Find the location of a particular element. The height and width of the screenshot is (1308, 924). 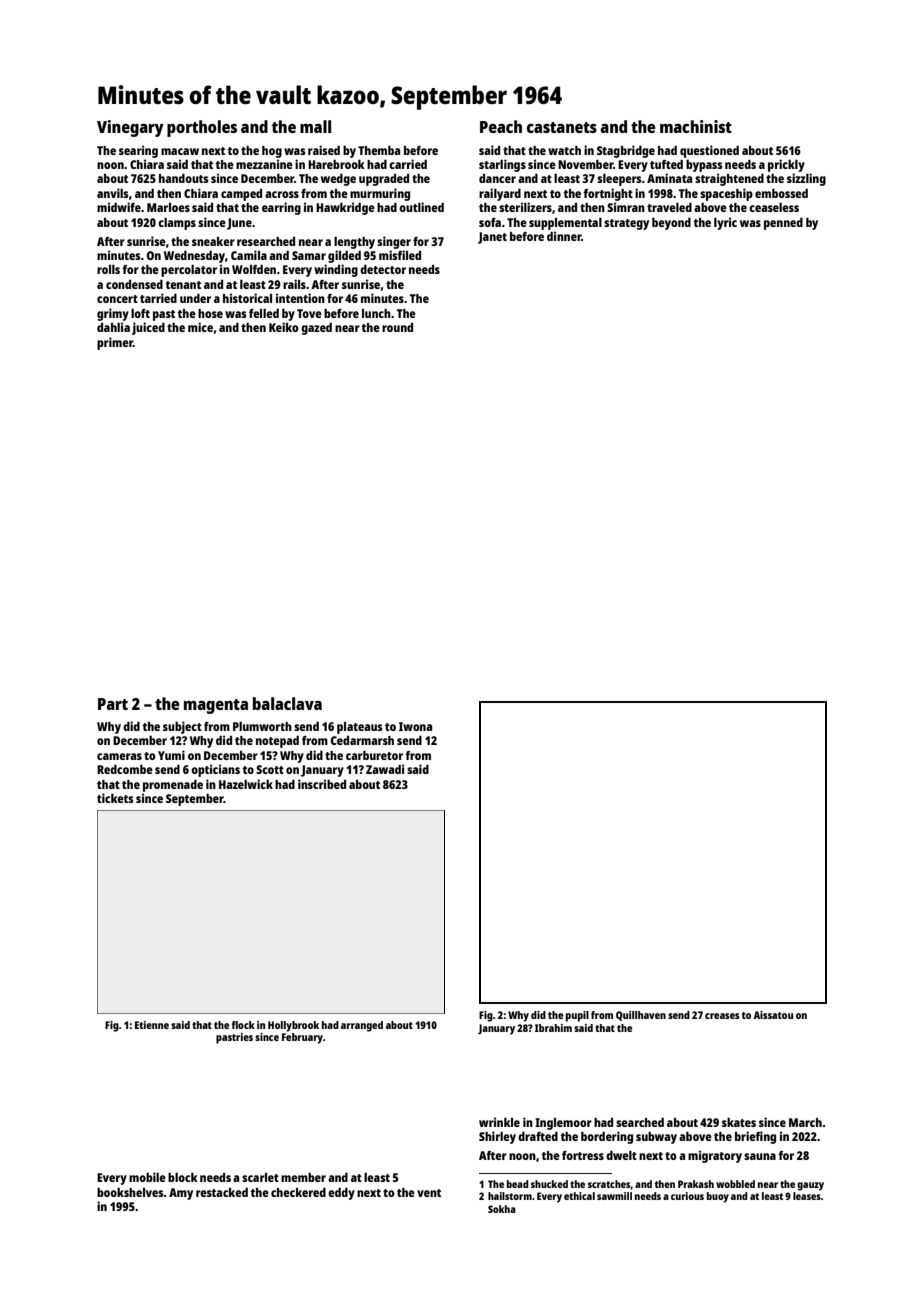

lyric is located at coordinates (725, 223).
